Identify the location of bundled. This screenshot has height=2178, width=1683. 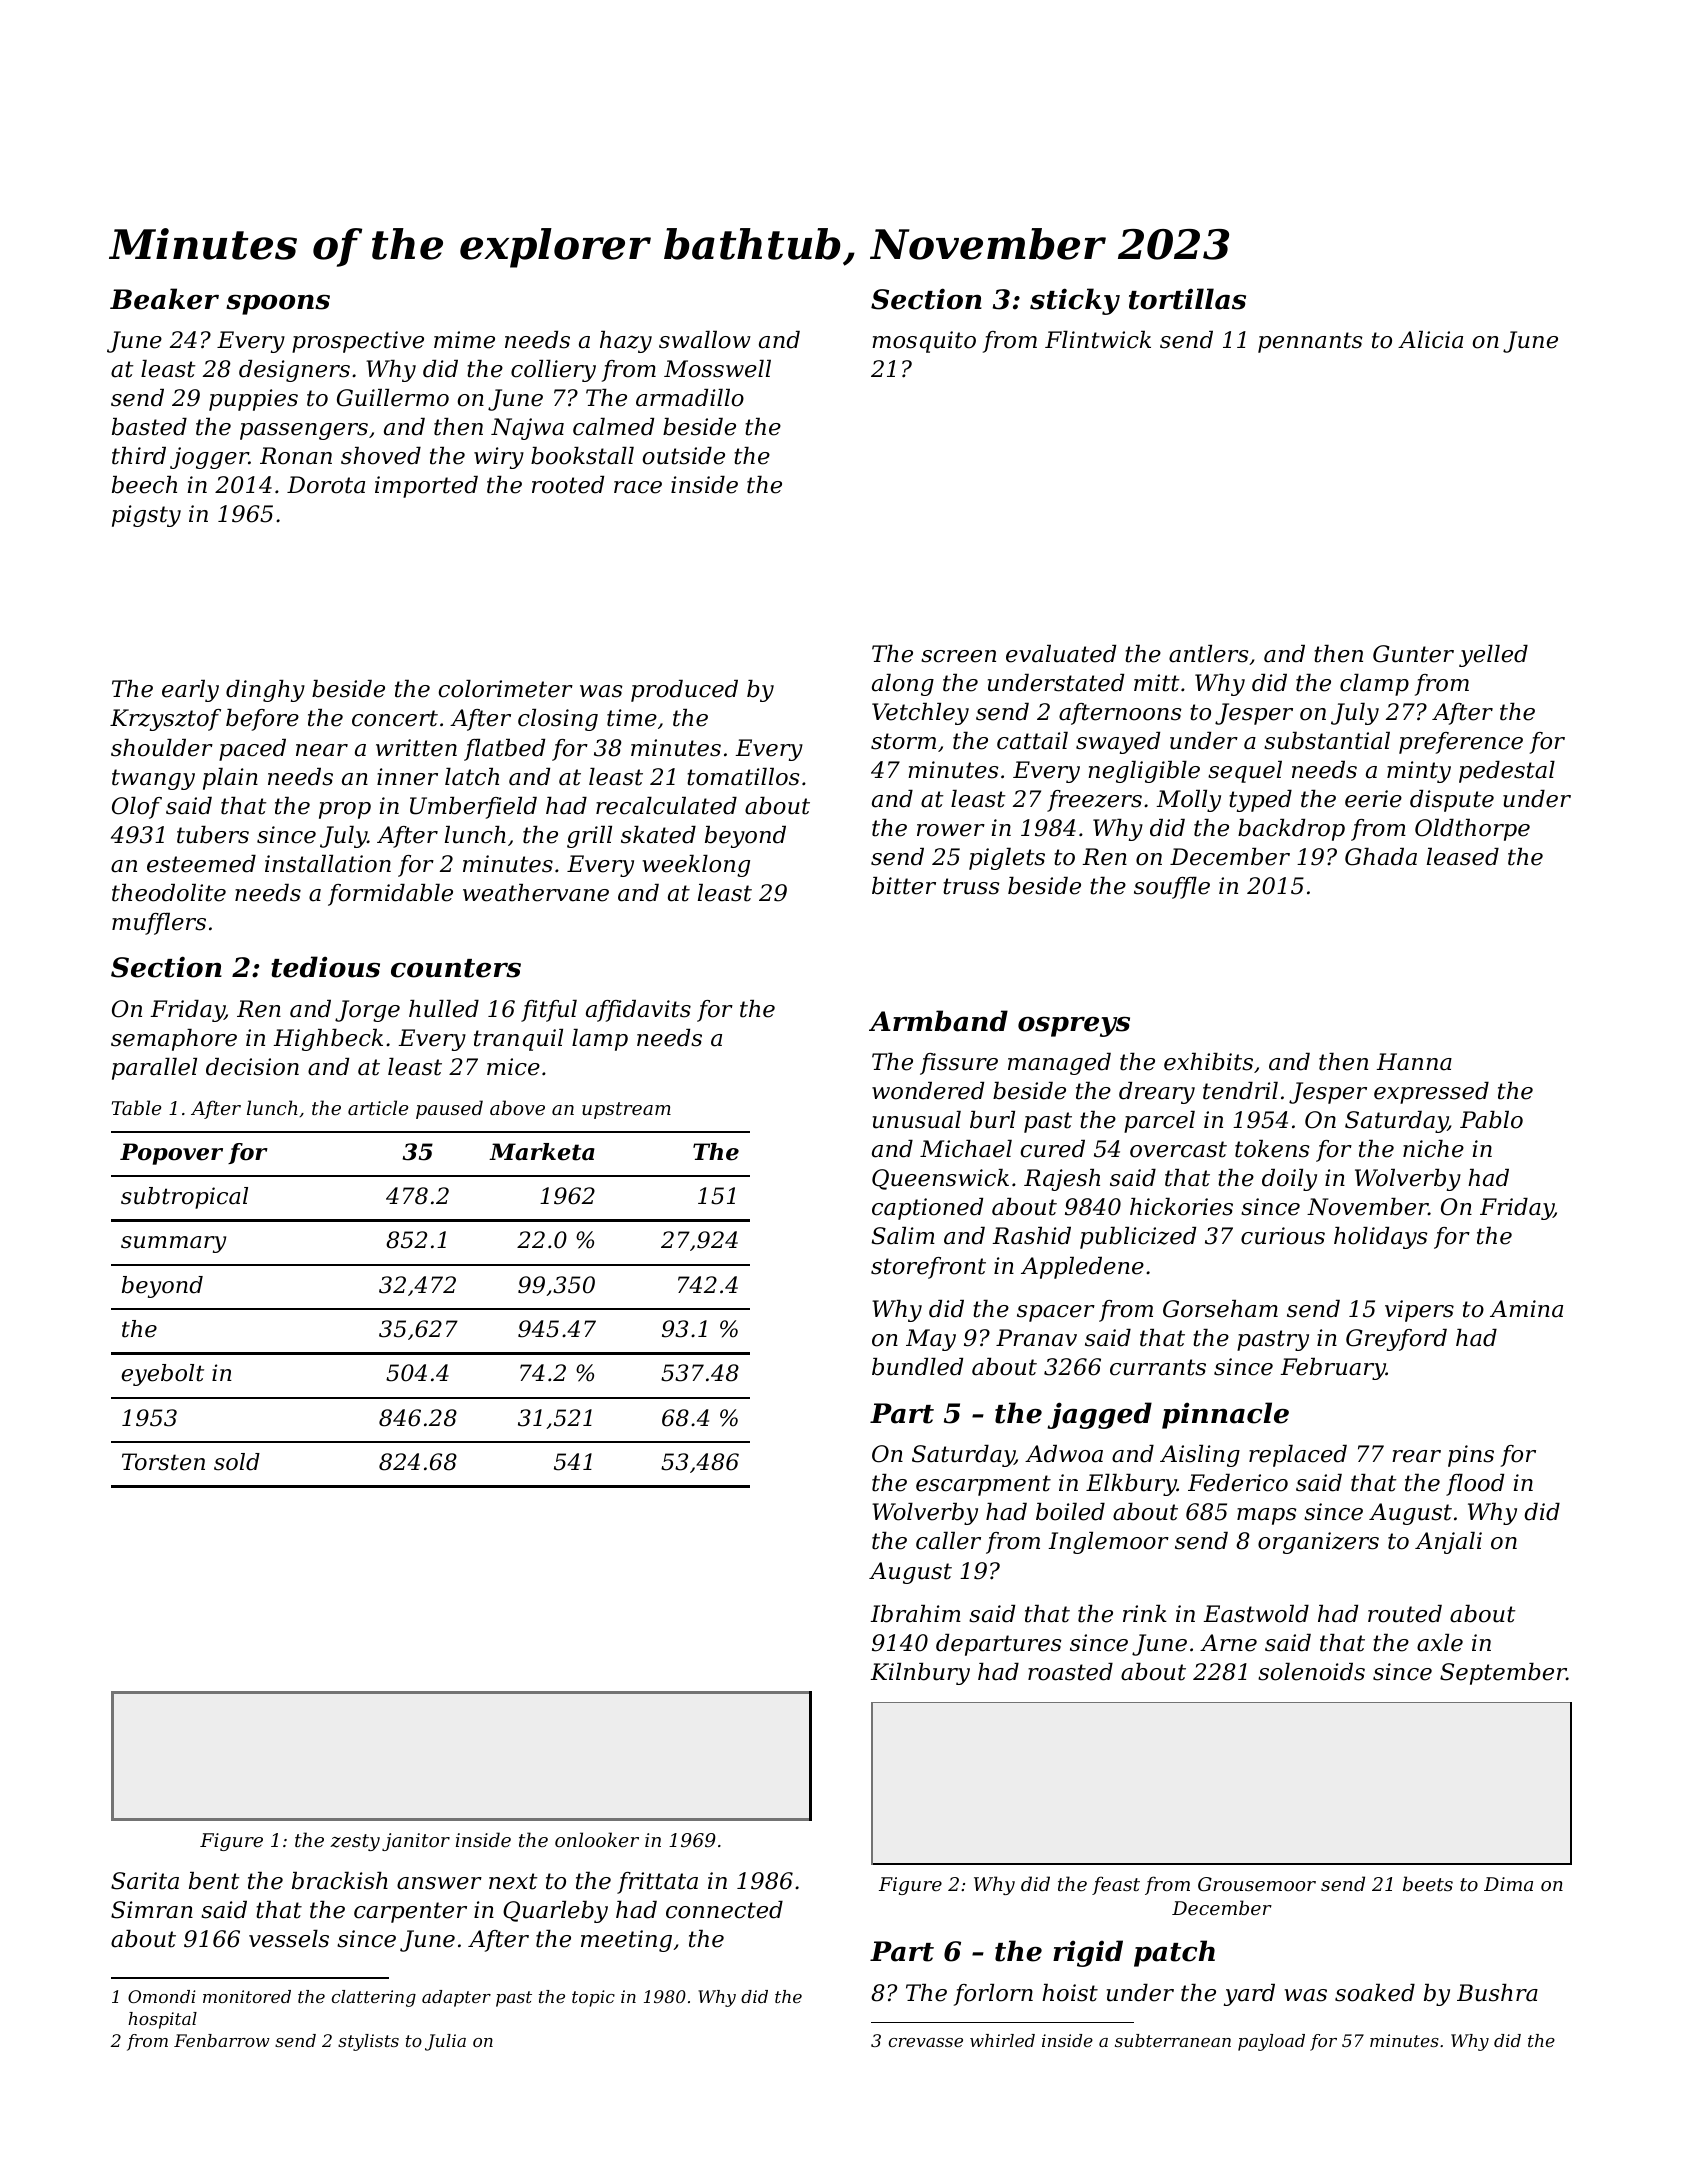
(917, 1367).
